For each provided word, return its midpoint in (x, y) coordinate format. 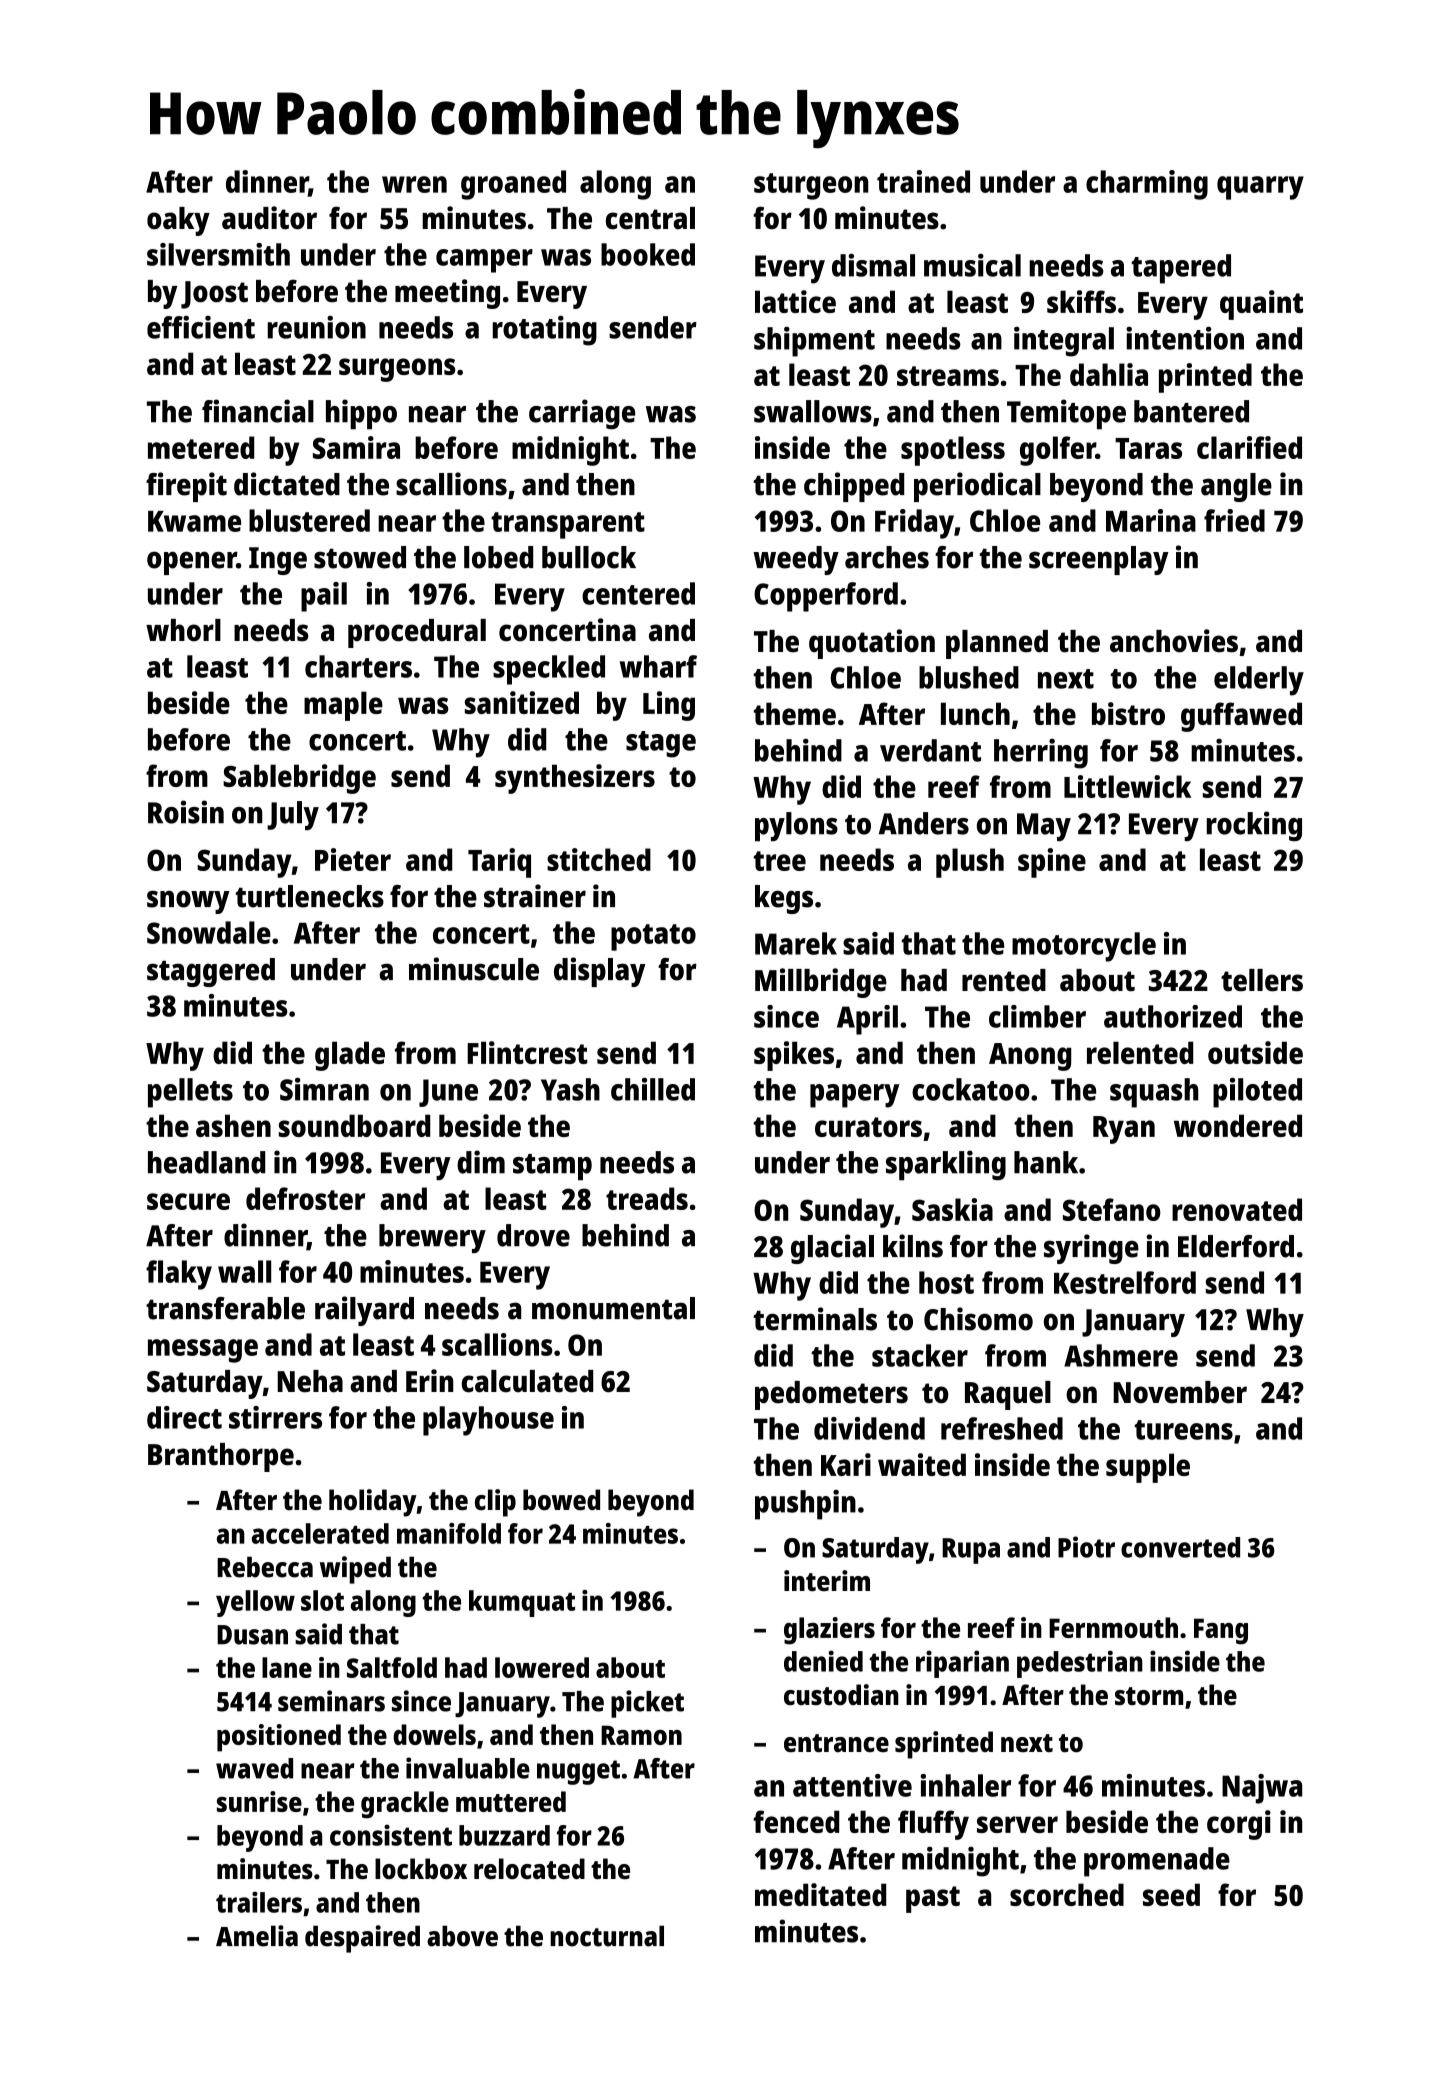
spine (1052, 863)
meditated (820, 1894)
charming (1147, 185)
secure (188, 1201)
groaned (513, 185)
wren (414, 184)
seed (1171, 1894)
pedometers (831, 1395)
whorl (183, 630)
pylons (796, 827)
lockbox (421, 1869)
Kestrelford (1125, 1282)
